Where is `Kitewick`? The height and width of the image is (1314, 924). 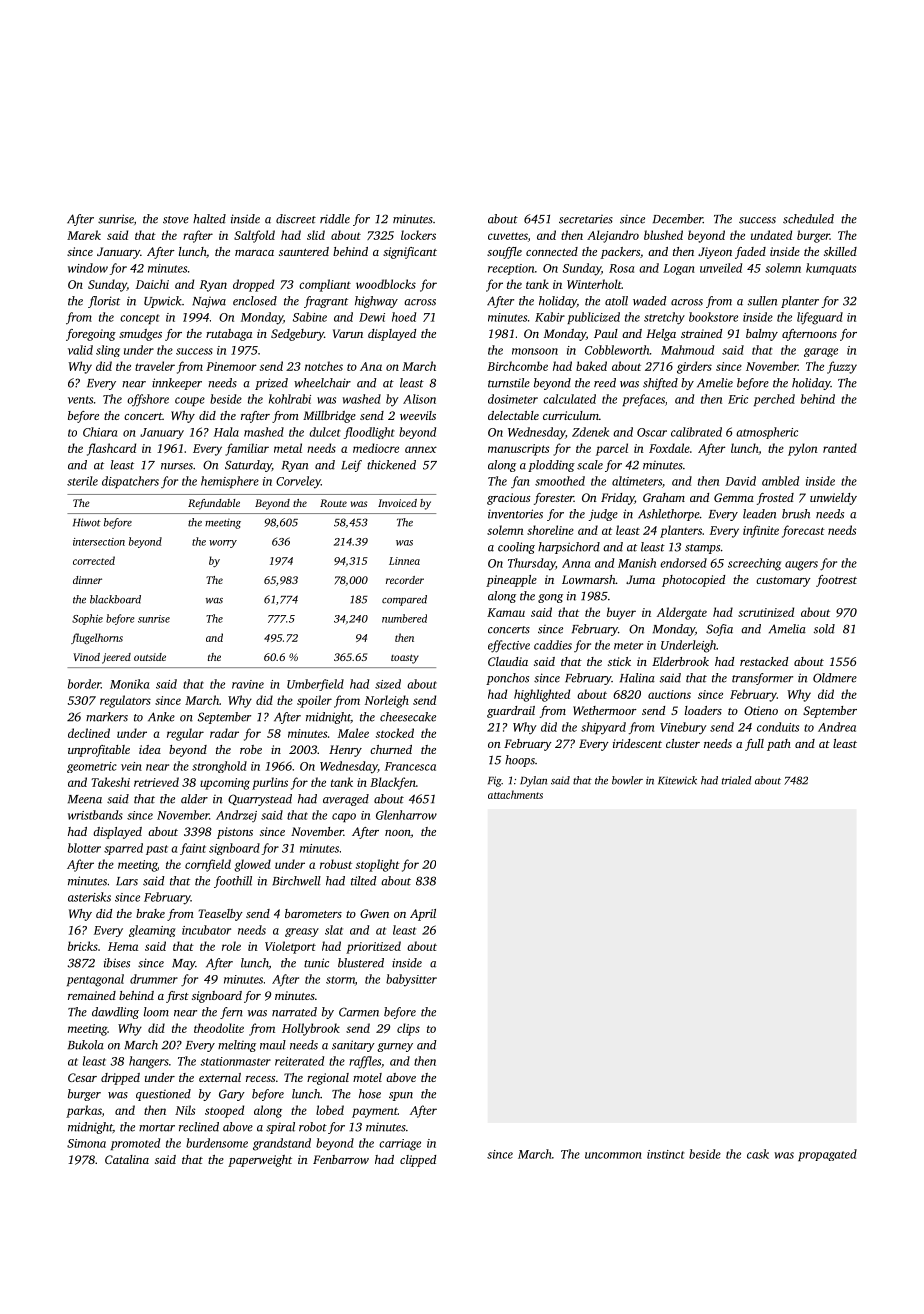
Kitewick is located at coordinates (677, 780).
